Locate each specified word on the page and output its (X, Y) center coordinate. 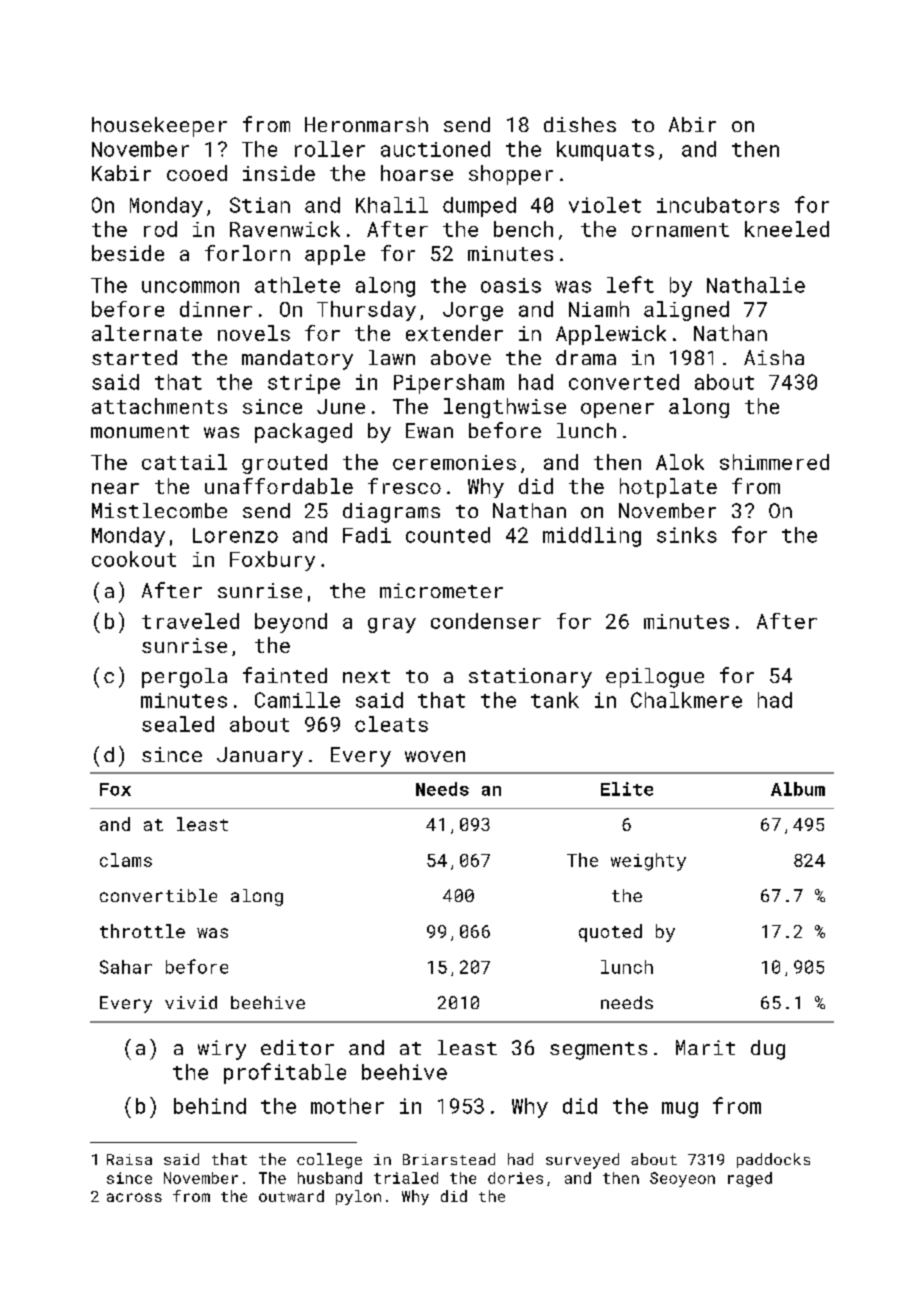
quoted (610, 933)
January (260, 757)
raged (750, 1179)
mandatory (297, 360)
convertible (158, 895)
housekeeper (159, 127)
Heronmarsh (366, 124)
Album (798, 789)
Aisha (774, 357)
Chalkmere (686, 700)
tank (555, 700)
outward (291, 1196)
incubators (718, 205)
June (341, 406)
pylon (358, 1197)
